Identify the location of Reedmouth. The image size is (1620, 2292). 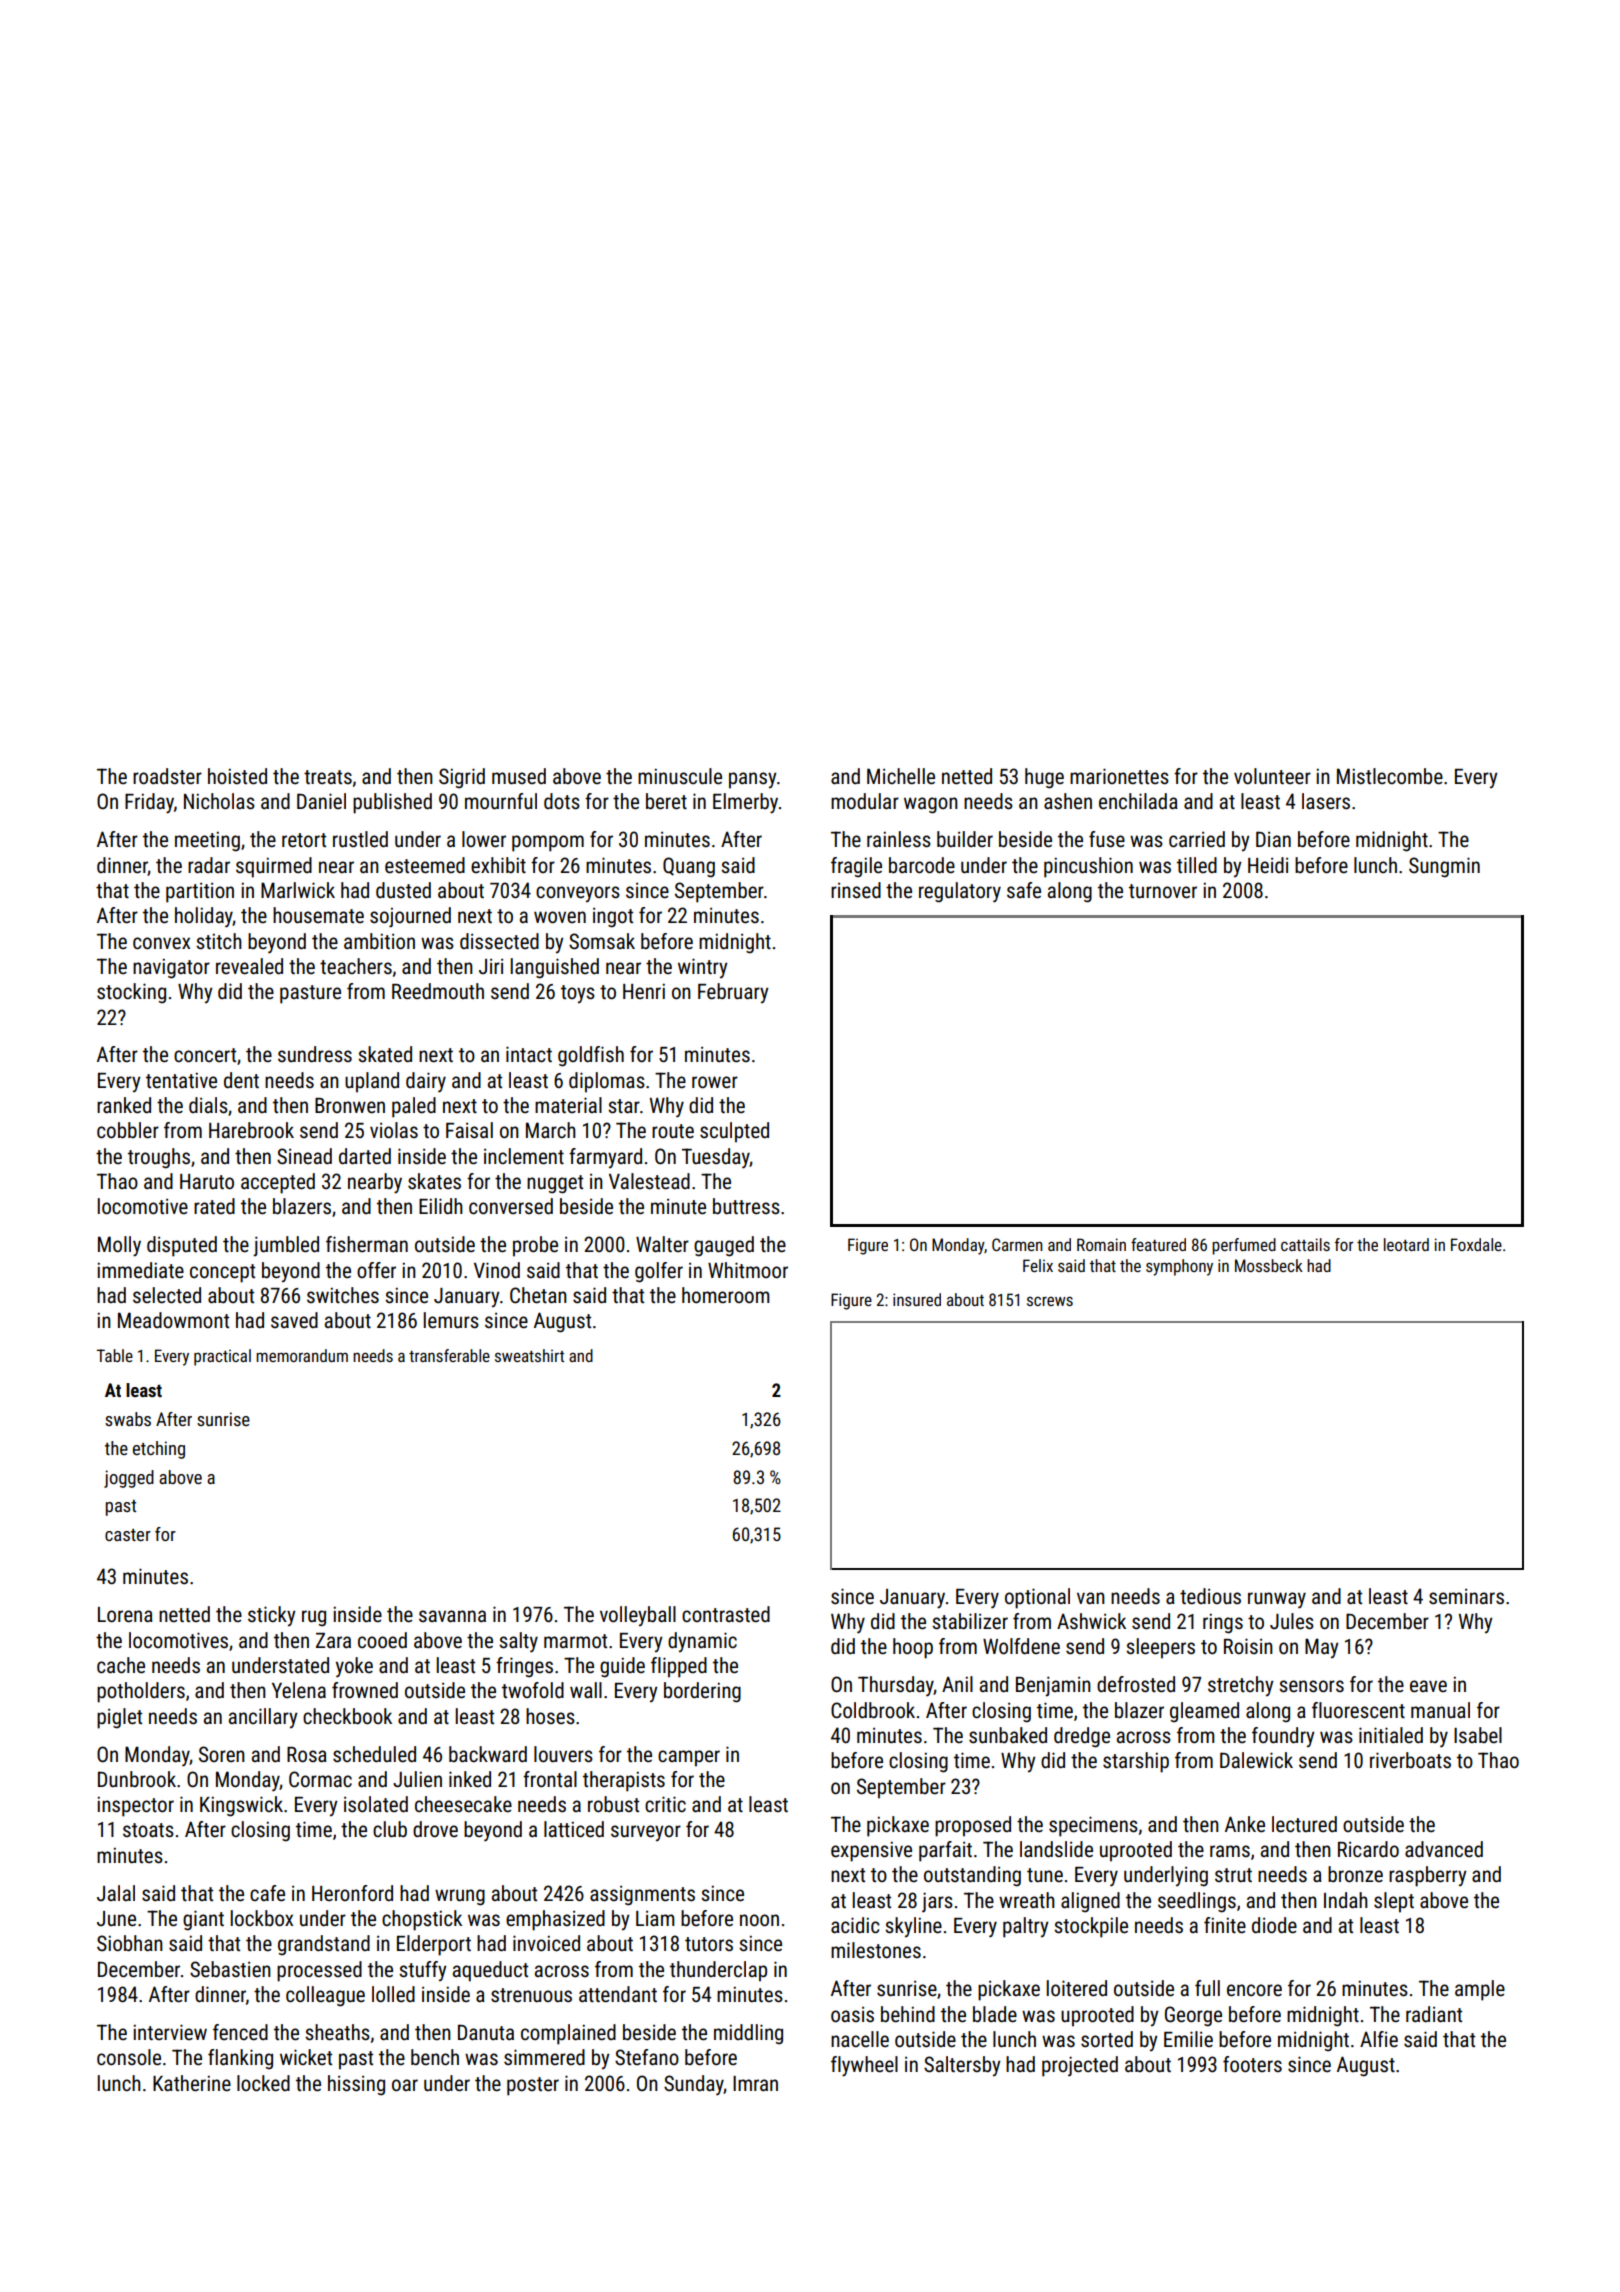
(438, 991).
